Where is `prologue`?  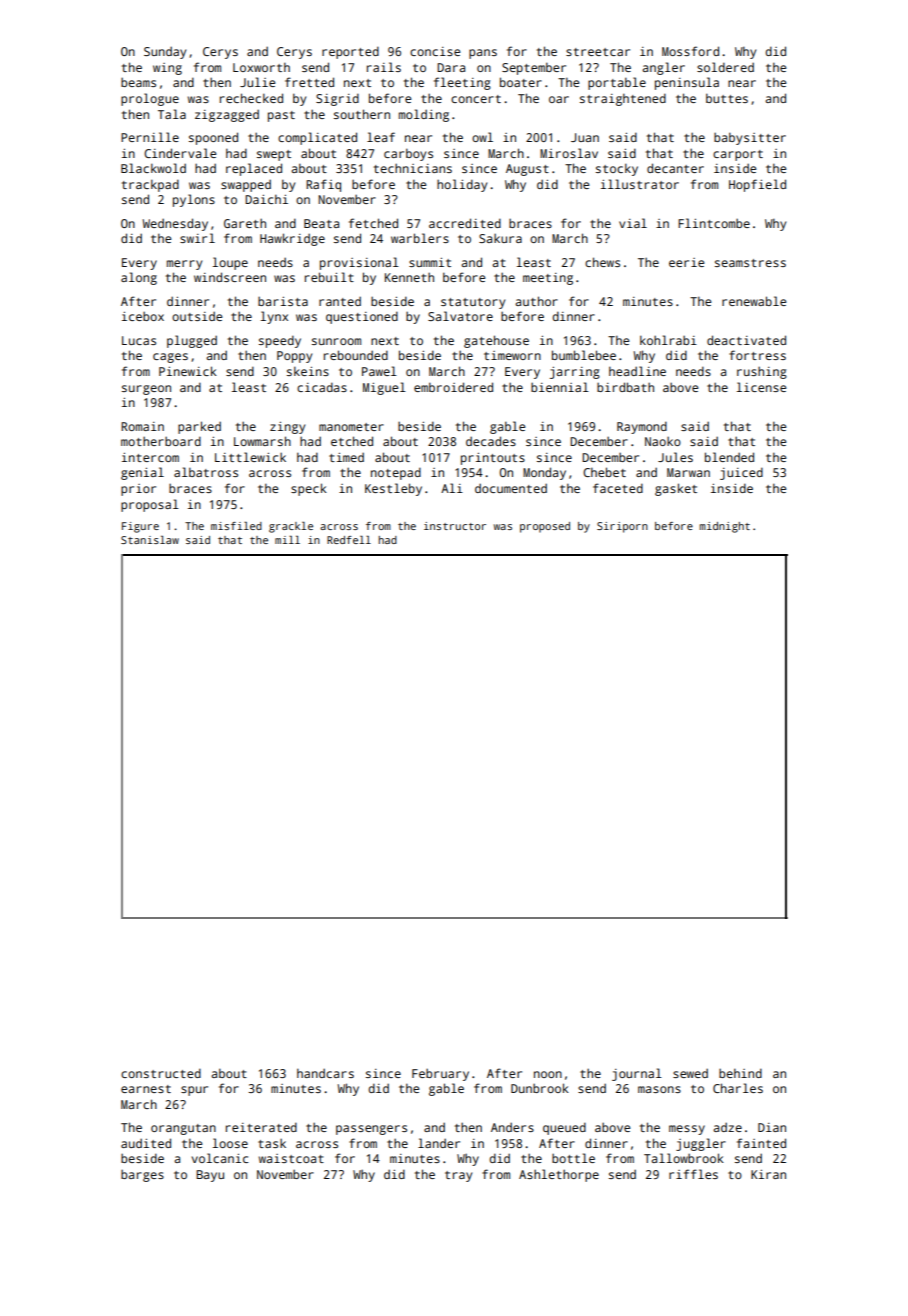
prologue is located at coordinates (150, 99).
